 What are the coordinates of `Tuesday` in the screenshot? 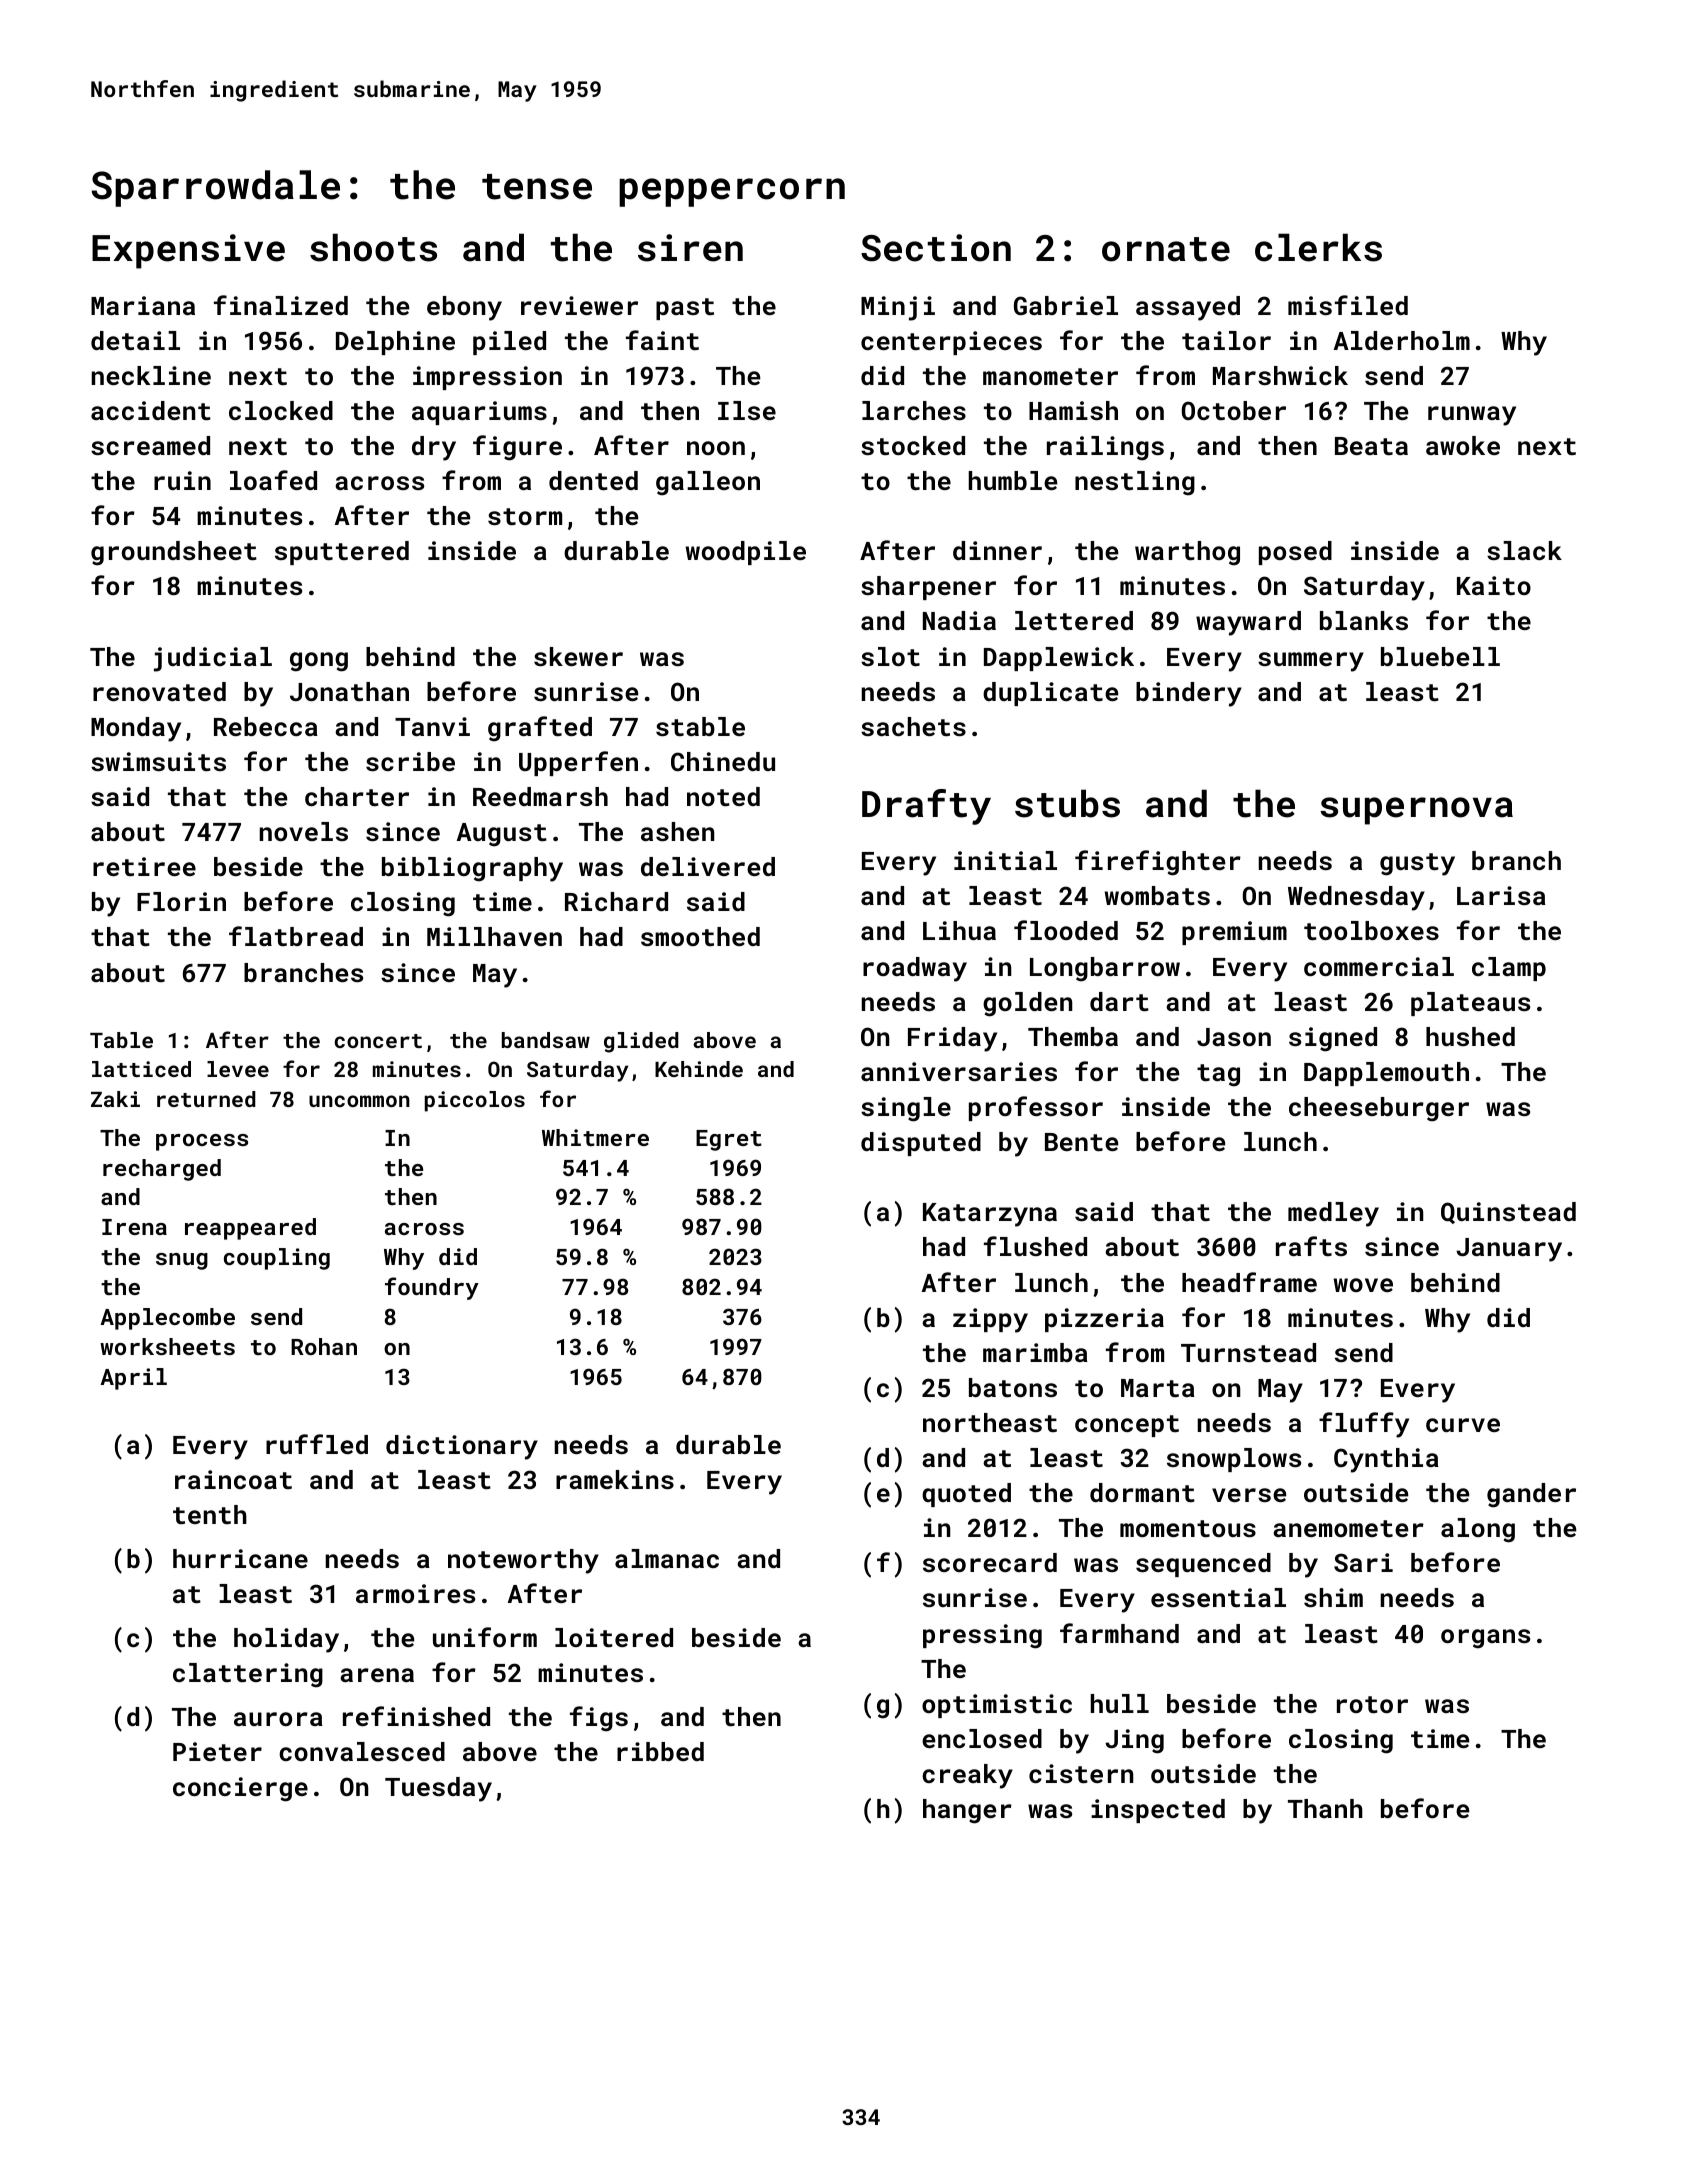 It's located at (438, 1789).
